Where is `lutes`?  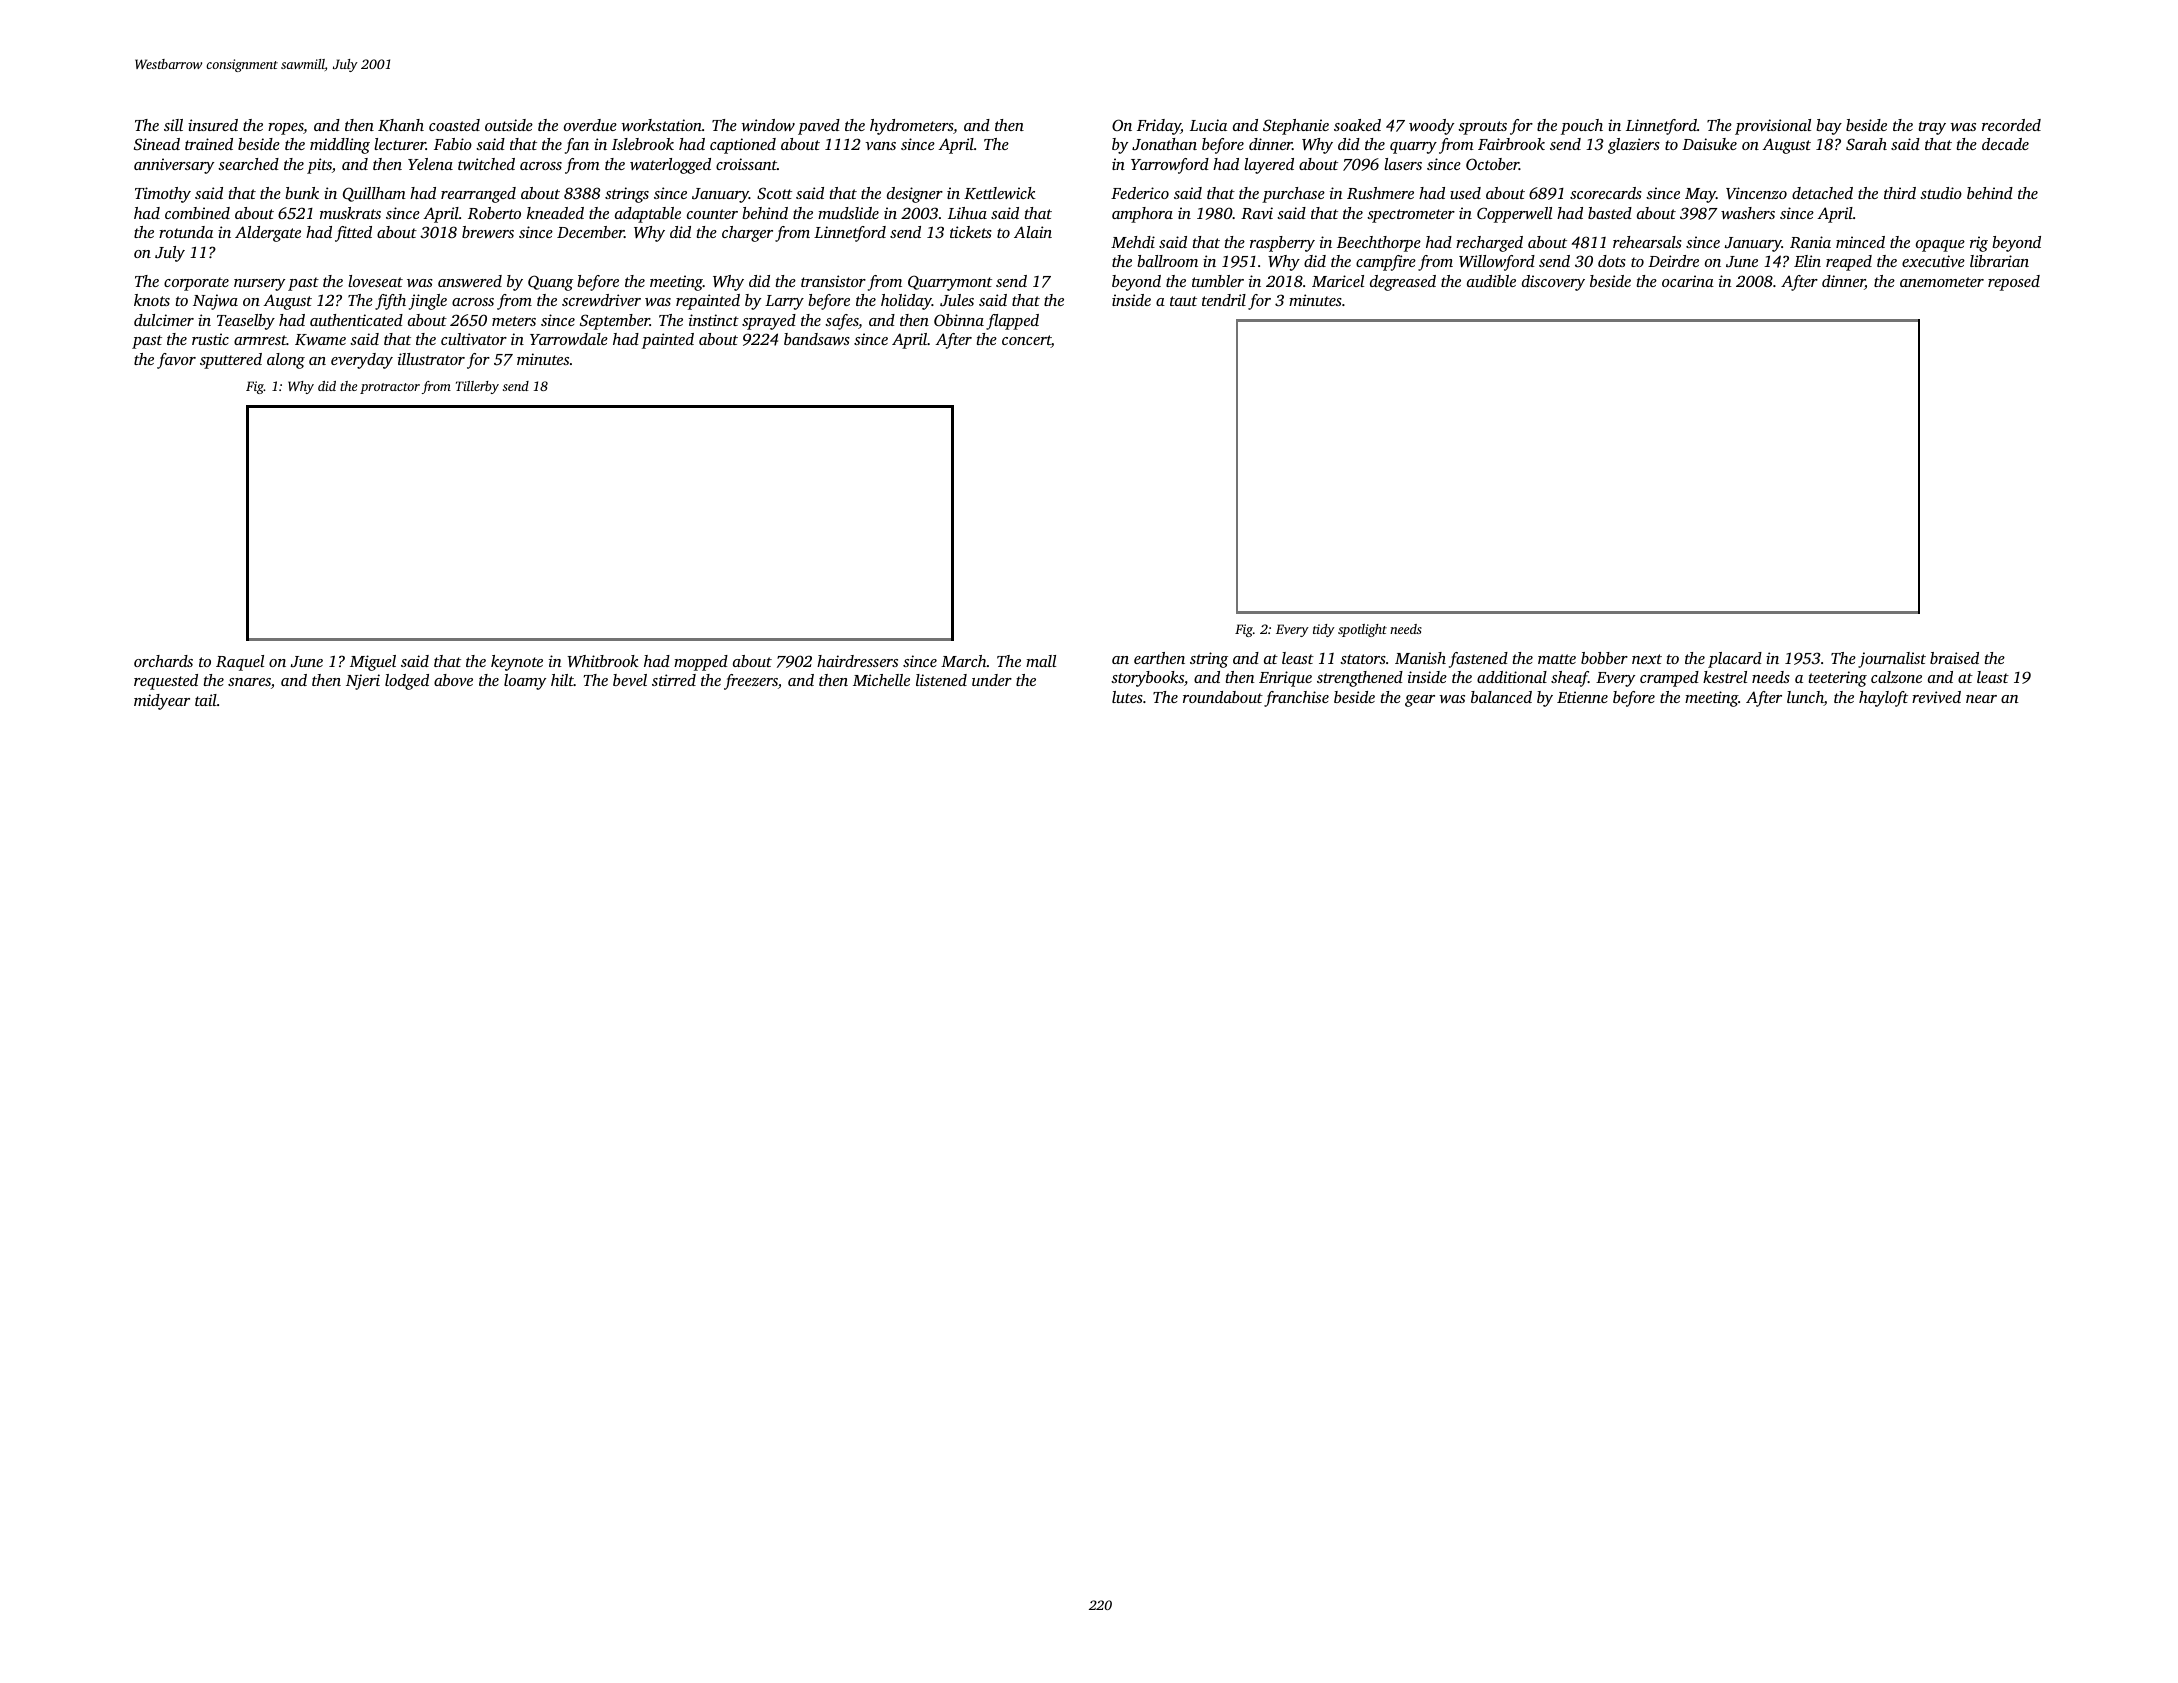
lutes is located at coordinates (1127, 697).
